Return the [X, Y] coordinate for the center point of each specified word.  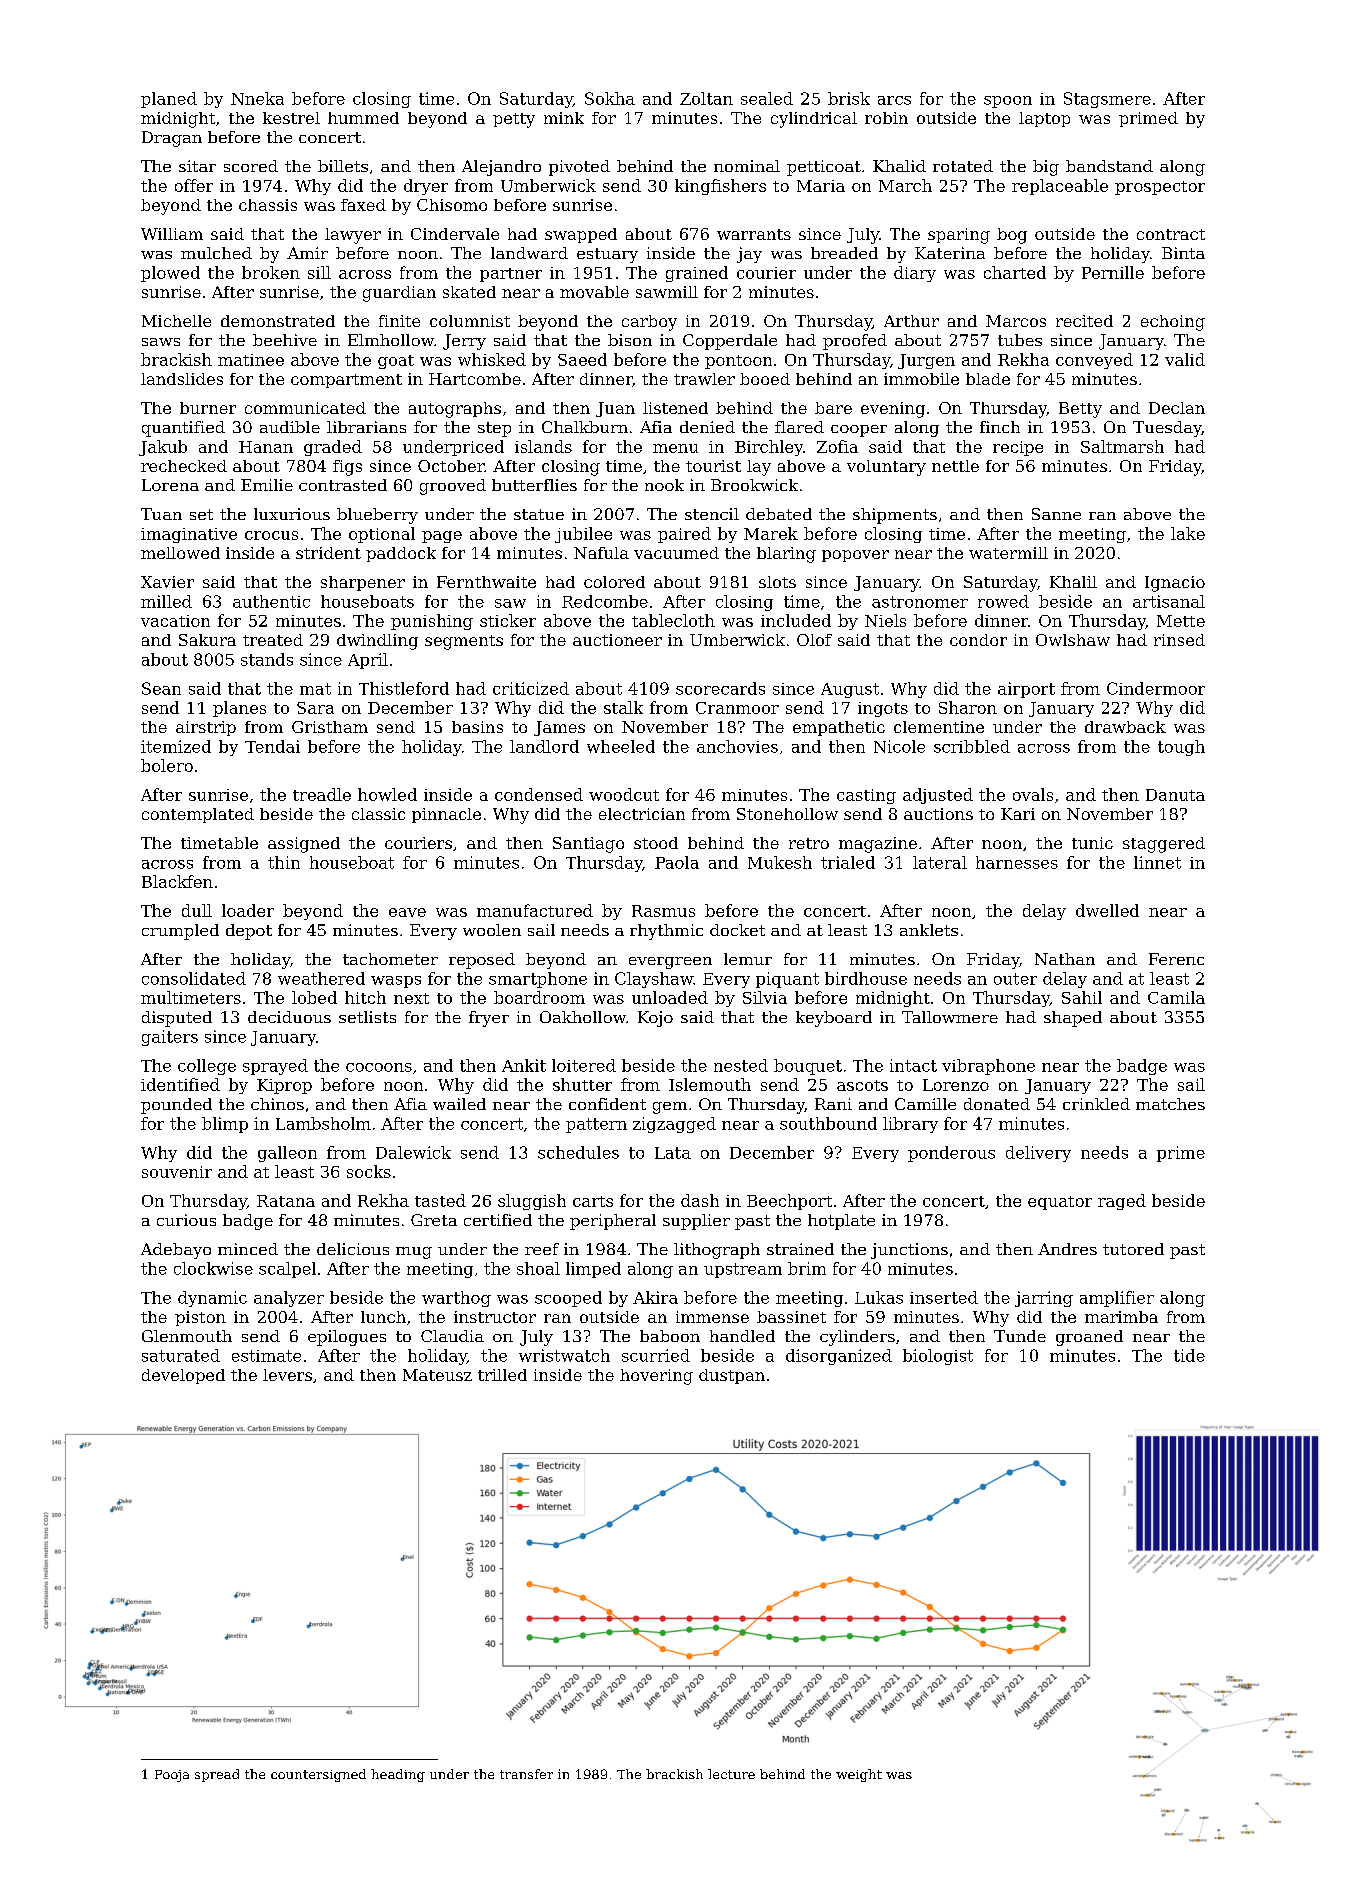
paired [684, 535]
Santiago [588, 845]
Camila [1176, 997]
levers [287, 1375]
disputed [177, 1019]
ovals [1033, 794]
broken [271, 272]
